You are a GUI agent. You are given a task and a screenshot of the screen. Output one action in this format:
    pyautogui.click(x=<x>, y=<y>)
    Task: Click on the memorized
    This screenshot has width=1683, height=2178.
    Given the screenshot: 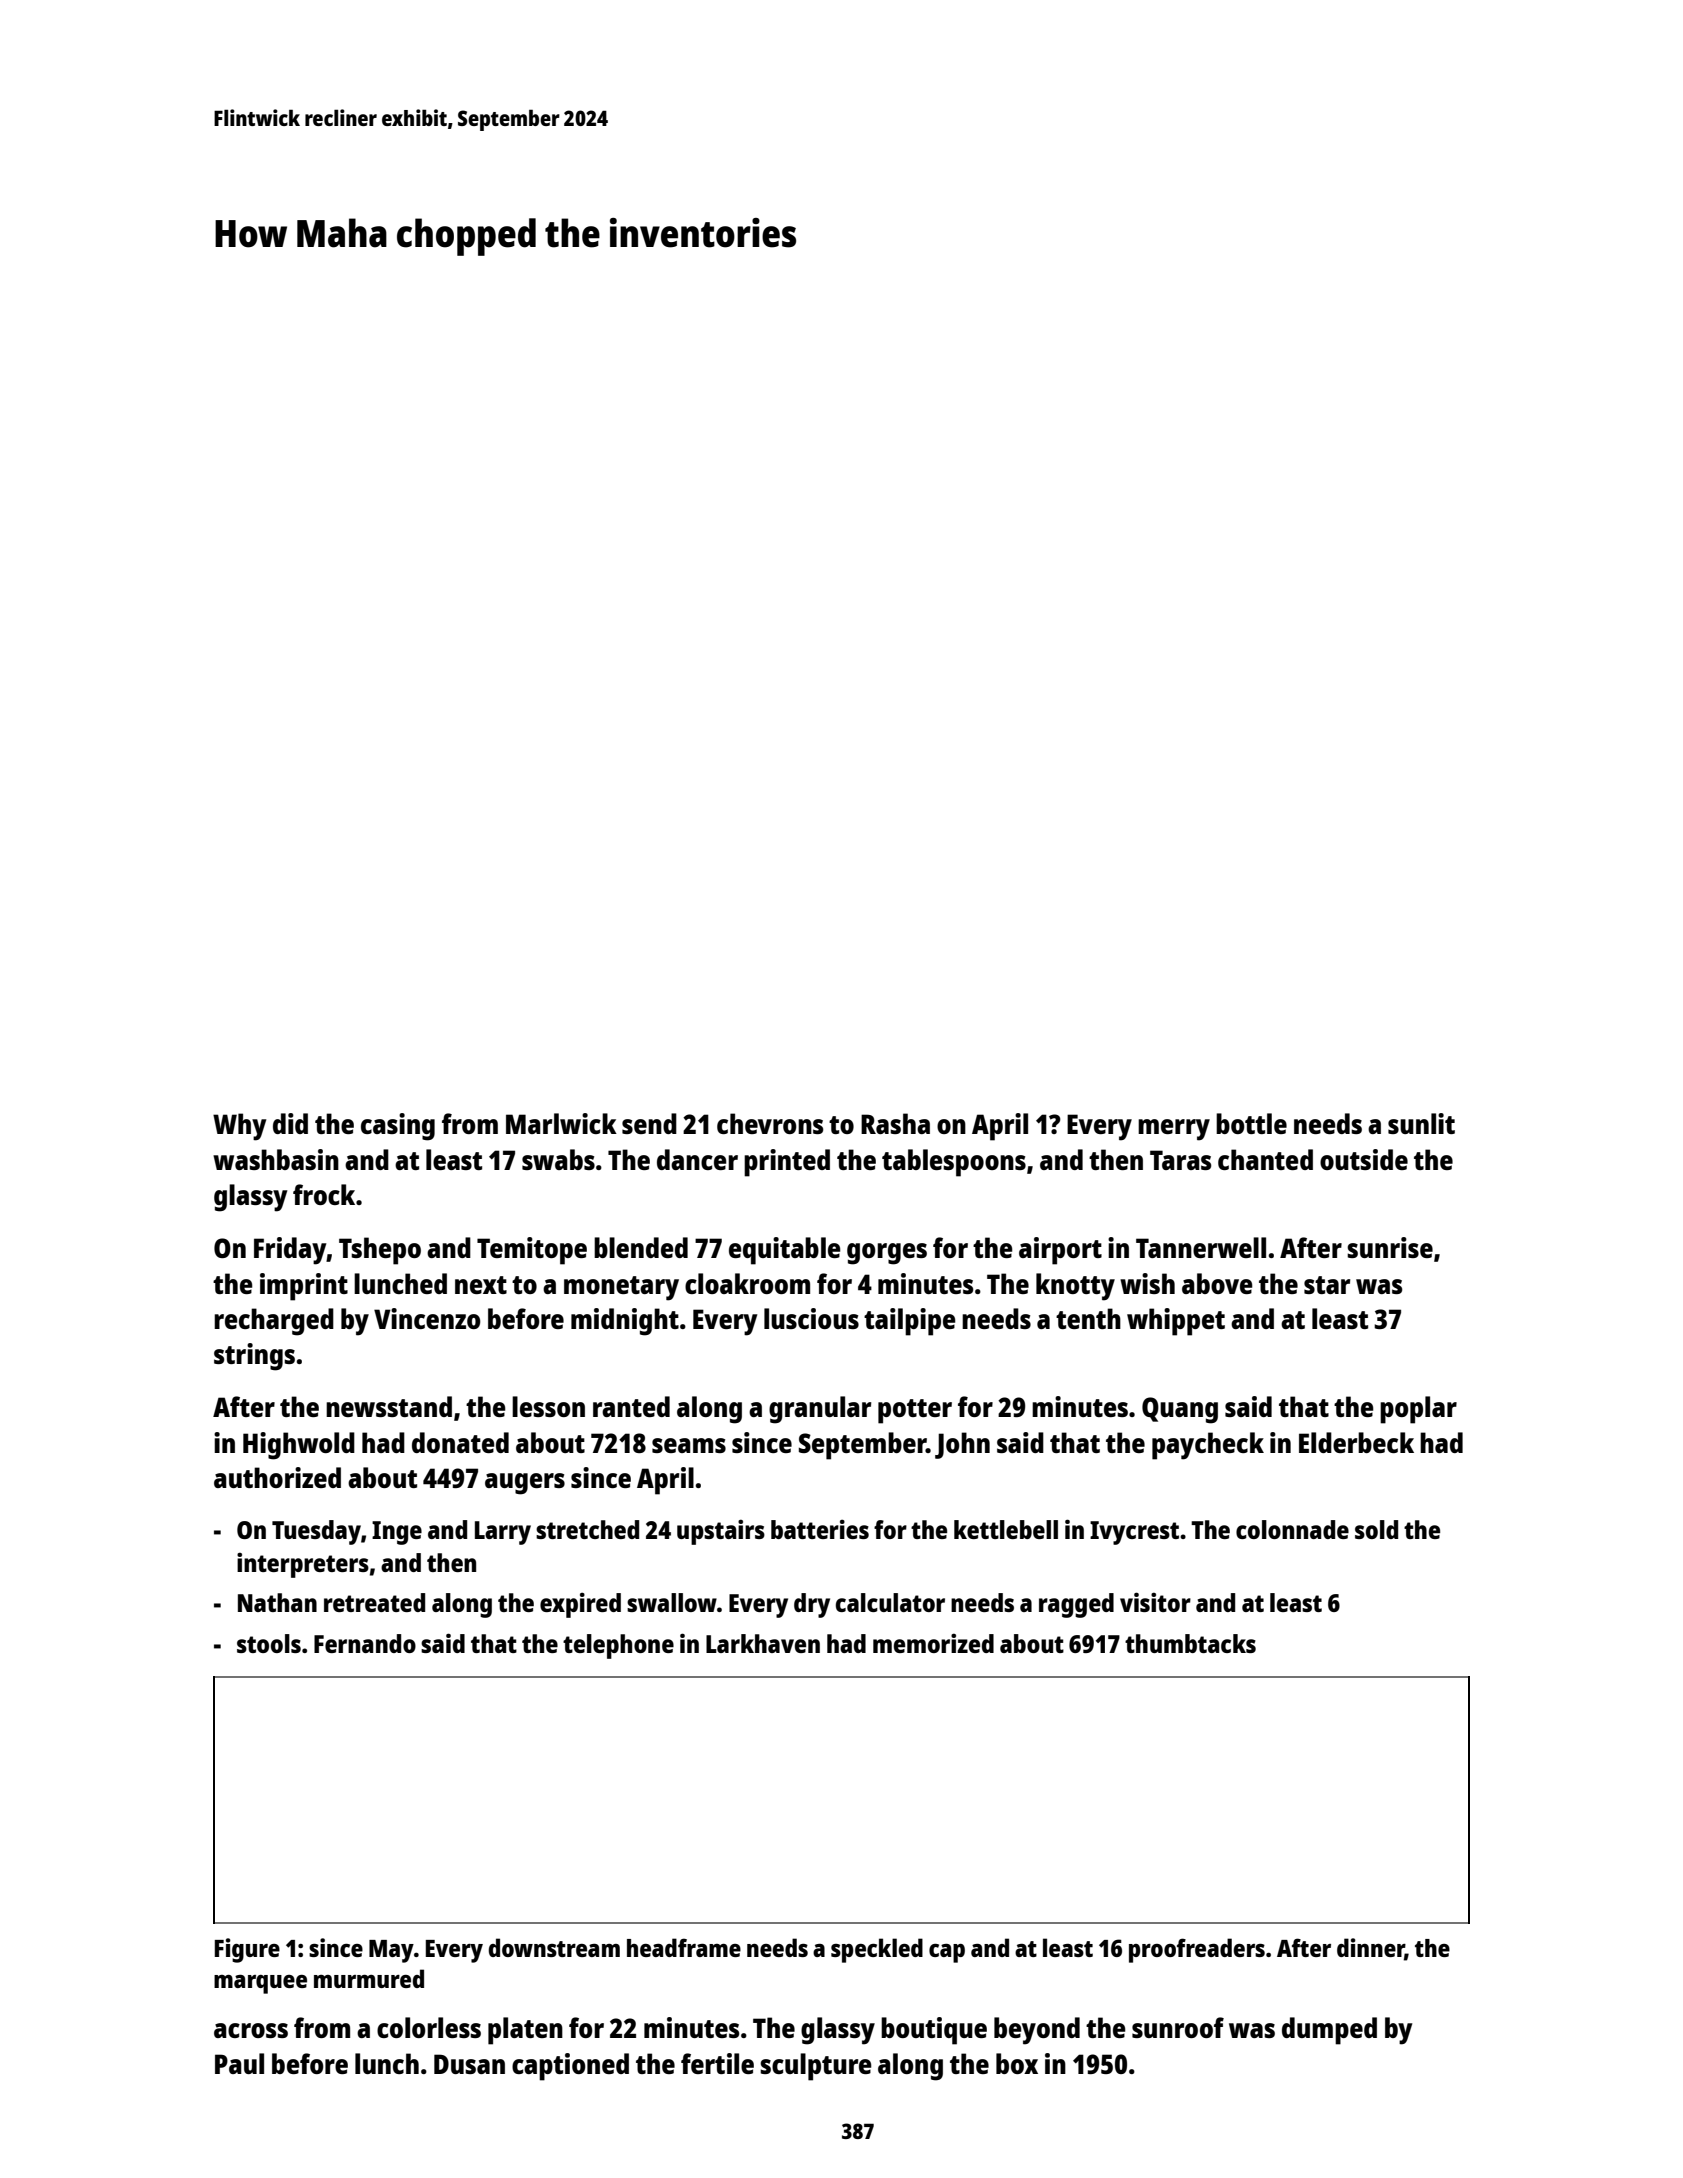 What is the action you would take?
    pyautogui.click(x=933, y=1643)
